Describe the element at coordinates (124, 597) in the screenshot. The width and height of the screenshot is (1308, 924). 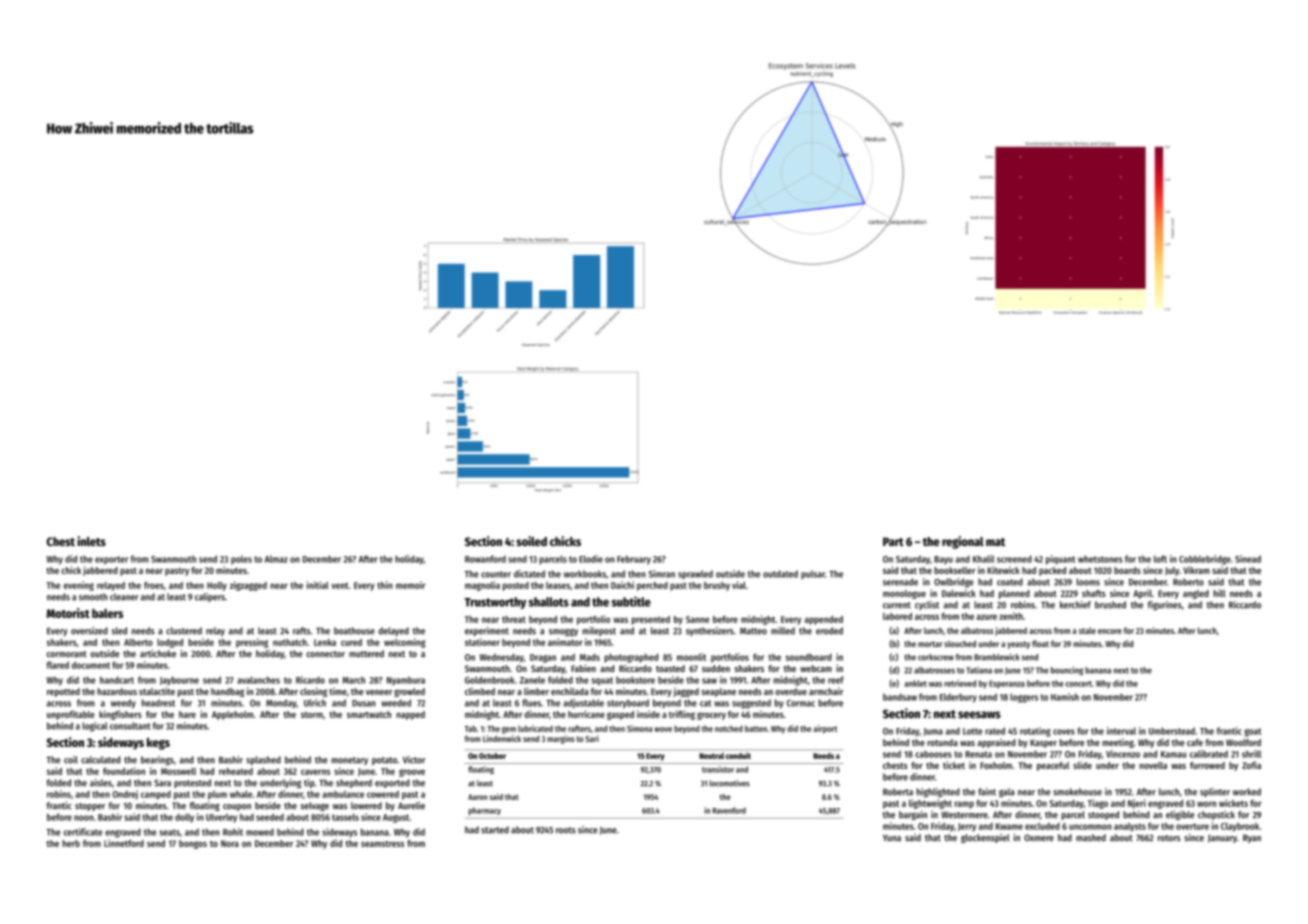
I see `cleaner` at that location.
